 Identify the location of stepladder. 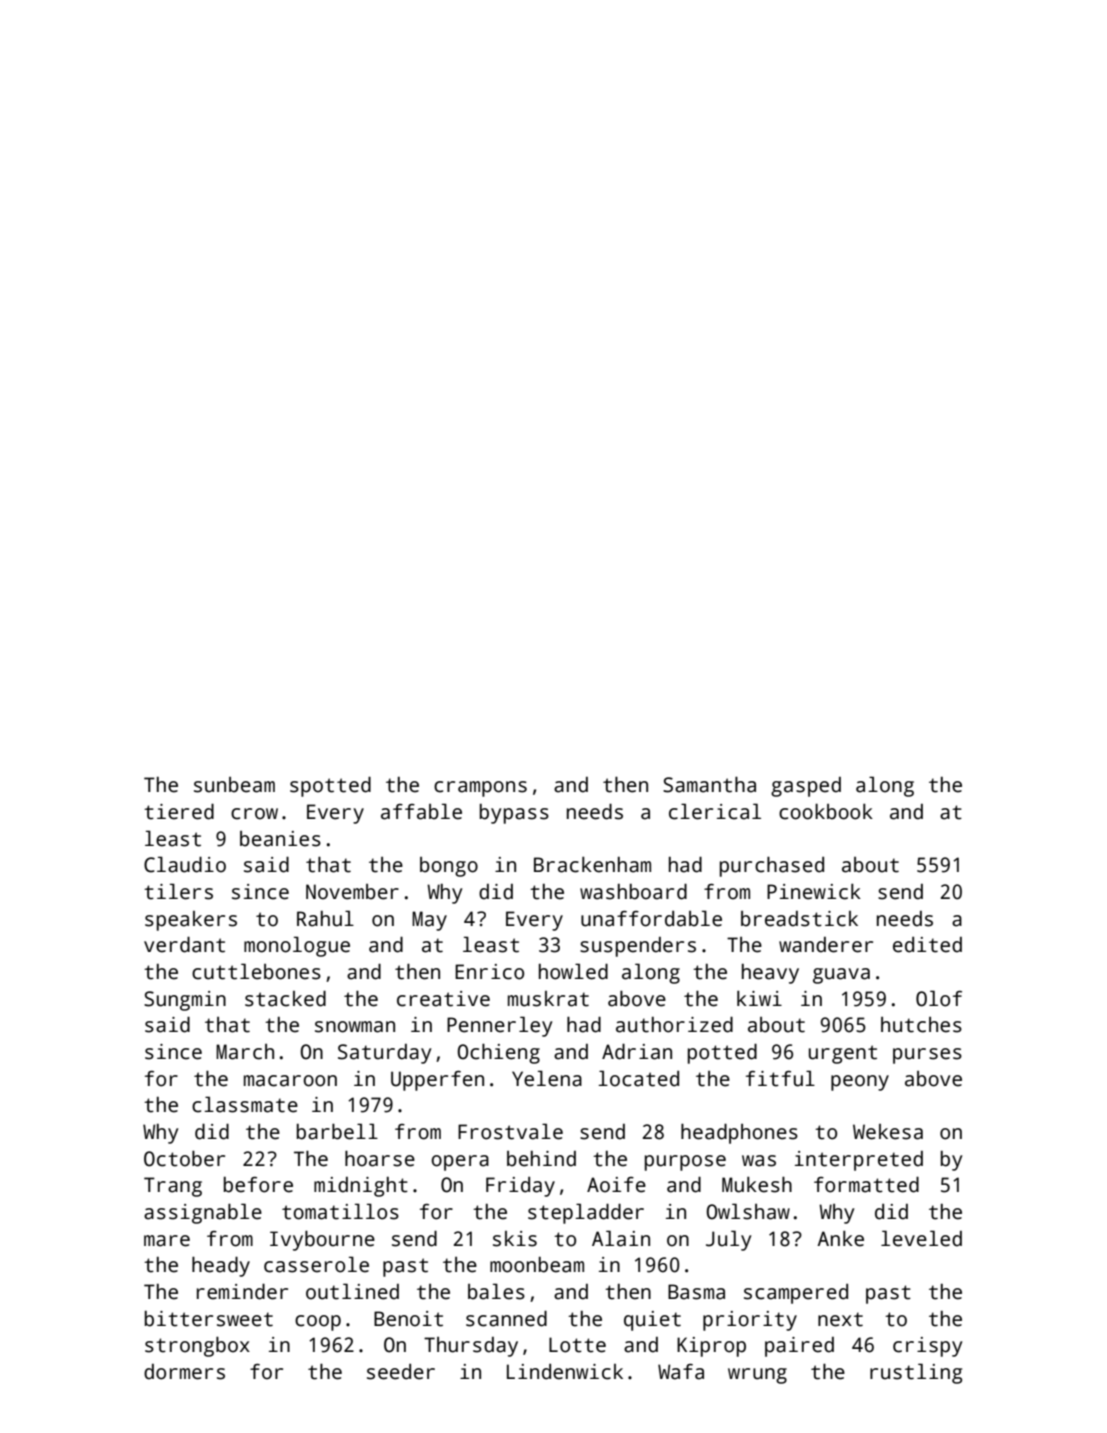
(586, 1213).
